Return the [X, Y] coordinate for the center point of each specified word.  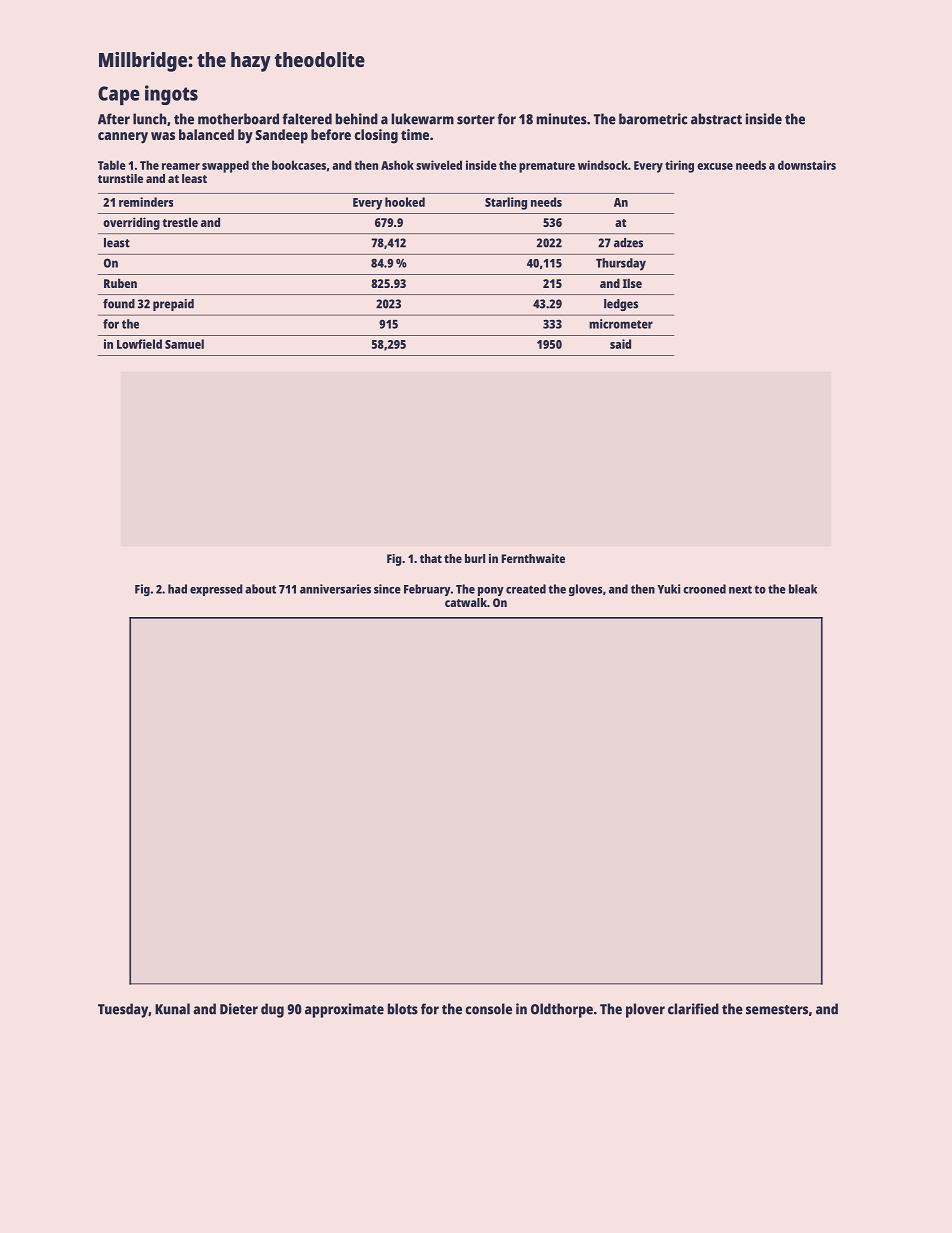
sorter [476, 120]
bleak [803, 589]
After [114, 119]
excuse [715, 166]
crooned [704, 589]
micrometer [621, 324]
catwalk [466, 602]
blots [403, 1009]
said [620, 344]
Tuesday [123, 1010]
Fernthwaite [533, 558]
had [177, 589]
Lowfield [139, 344]
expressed [216, 590]
